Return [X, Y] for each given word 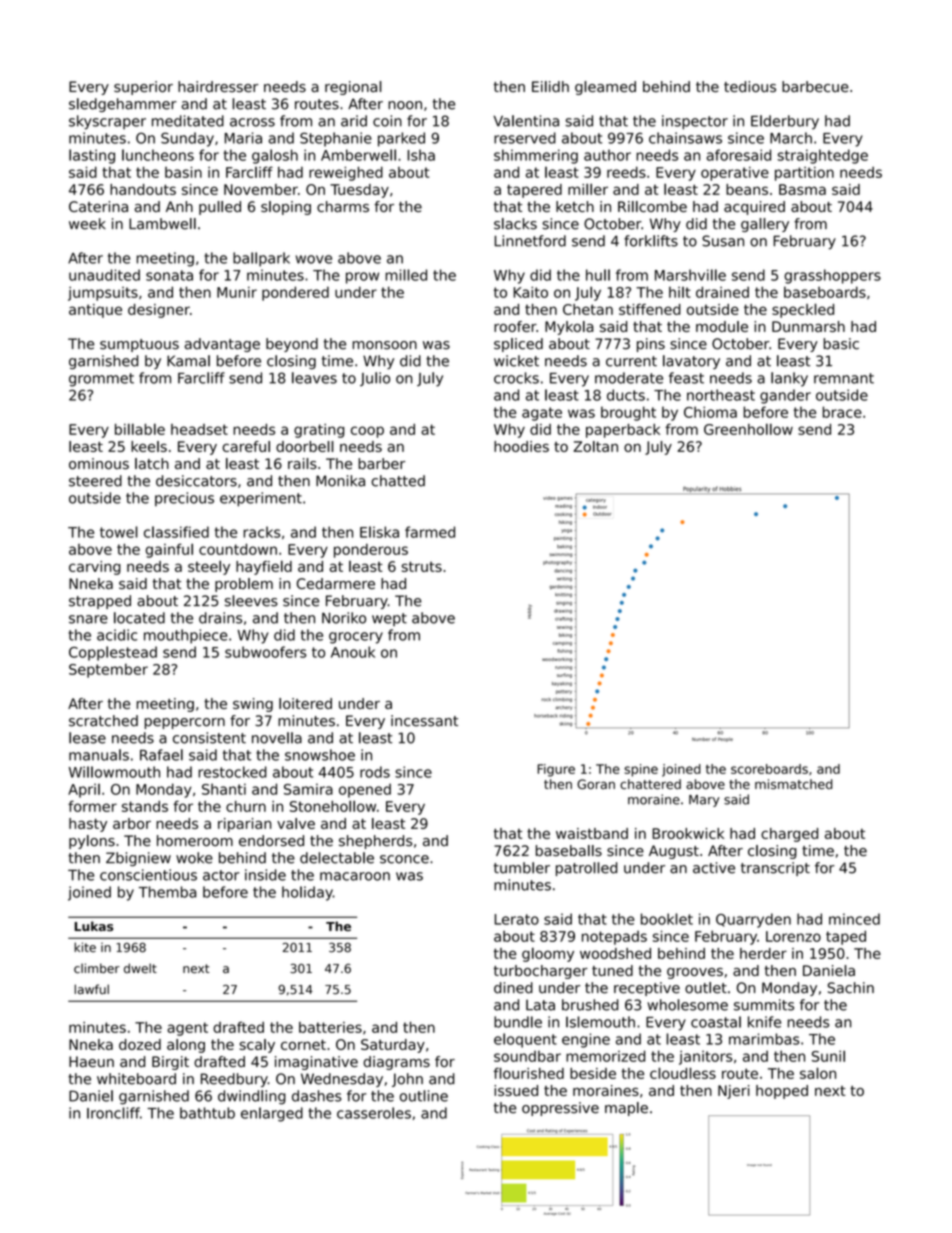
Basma [802, 189]
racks [261, 532]
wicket [516, 361]
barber [381, 464]
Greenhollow [748, 429]
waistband [592, 833]
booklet [667, 919]
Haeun [91, 1061]
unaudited [104, 275]
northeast [721, 395]
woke [194, 858]
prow [362, 278]
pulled [220, 208]
